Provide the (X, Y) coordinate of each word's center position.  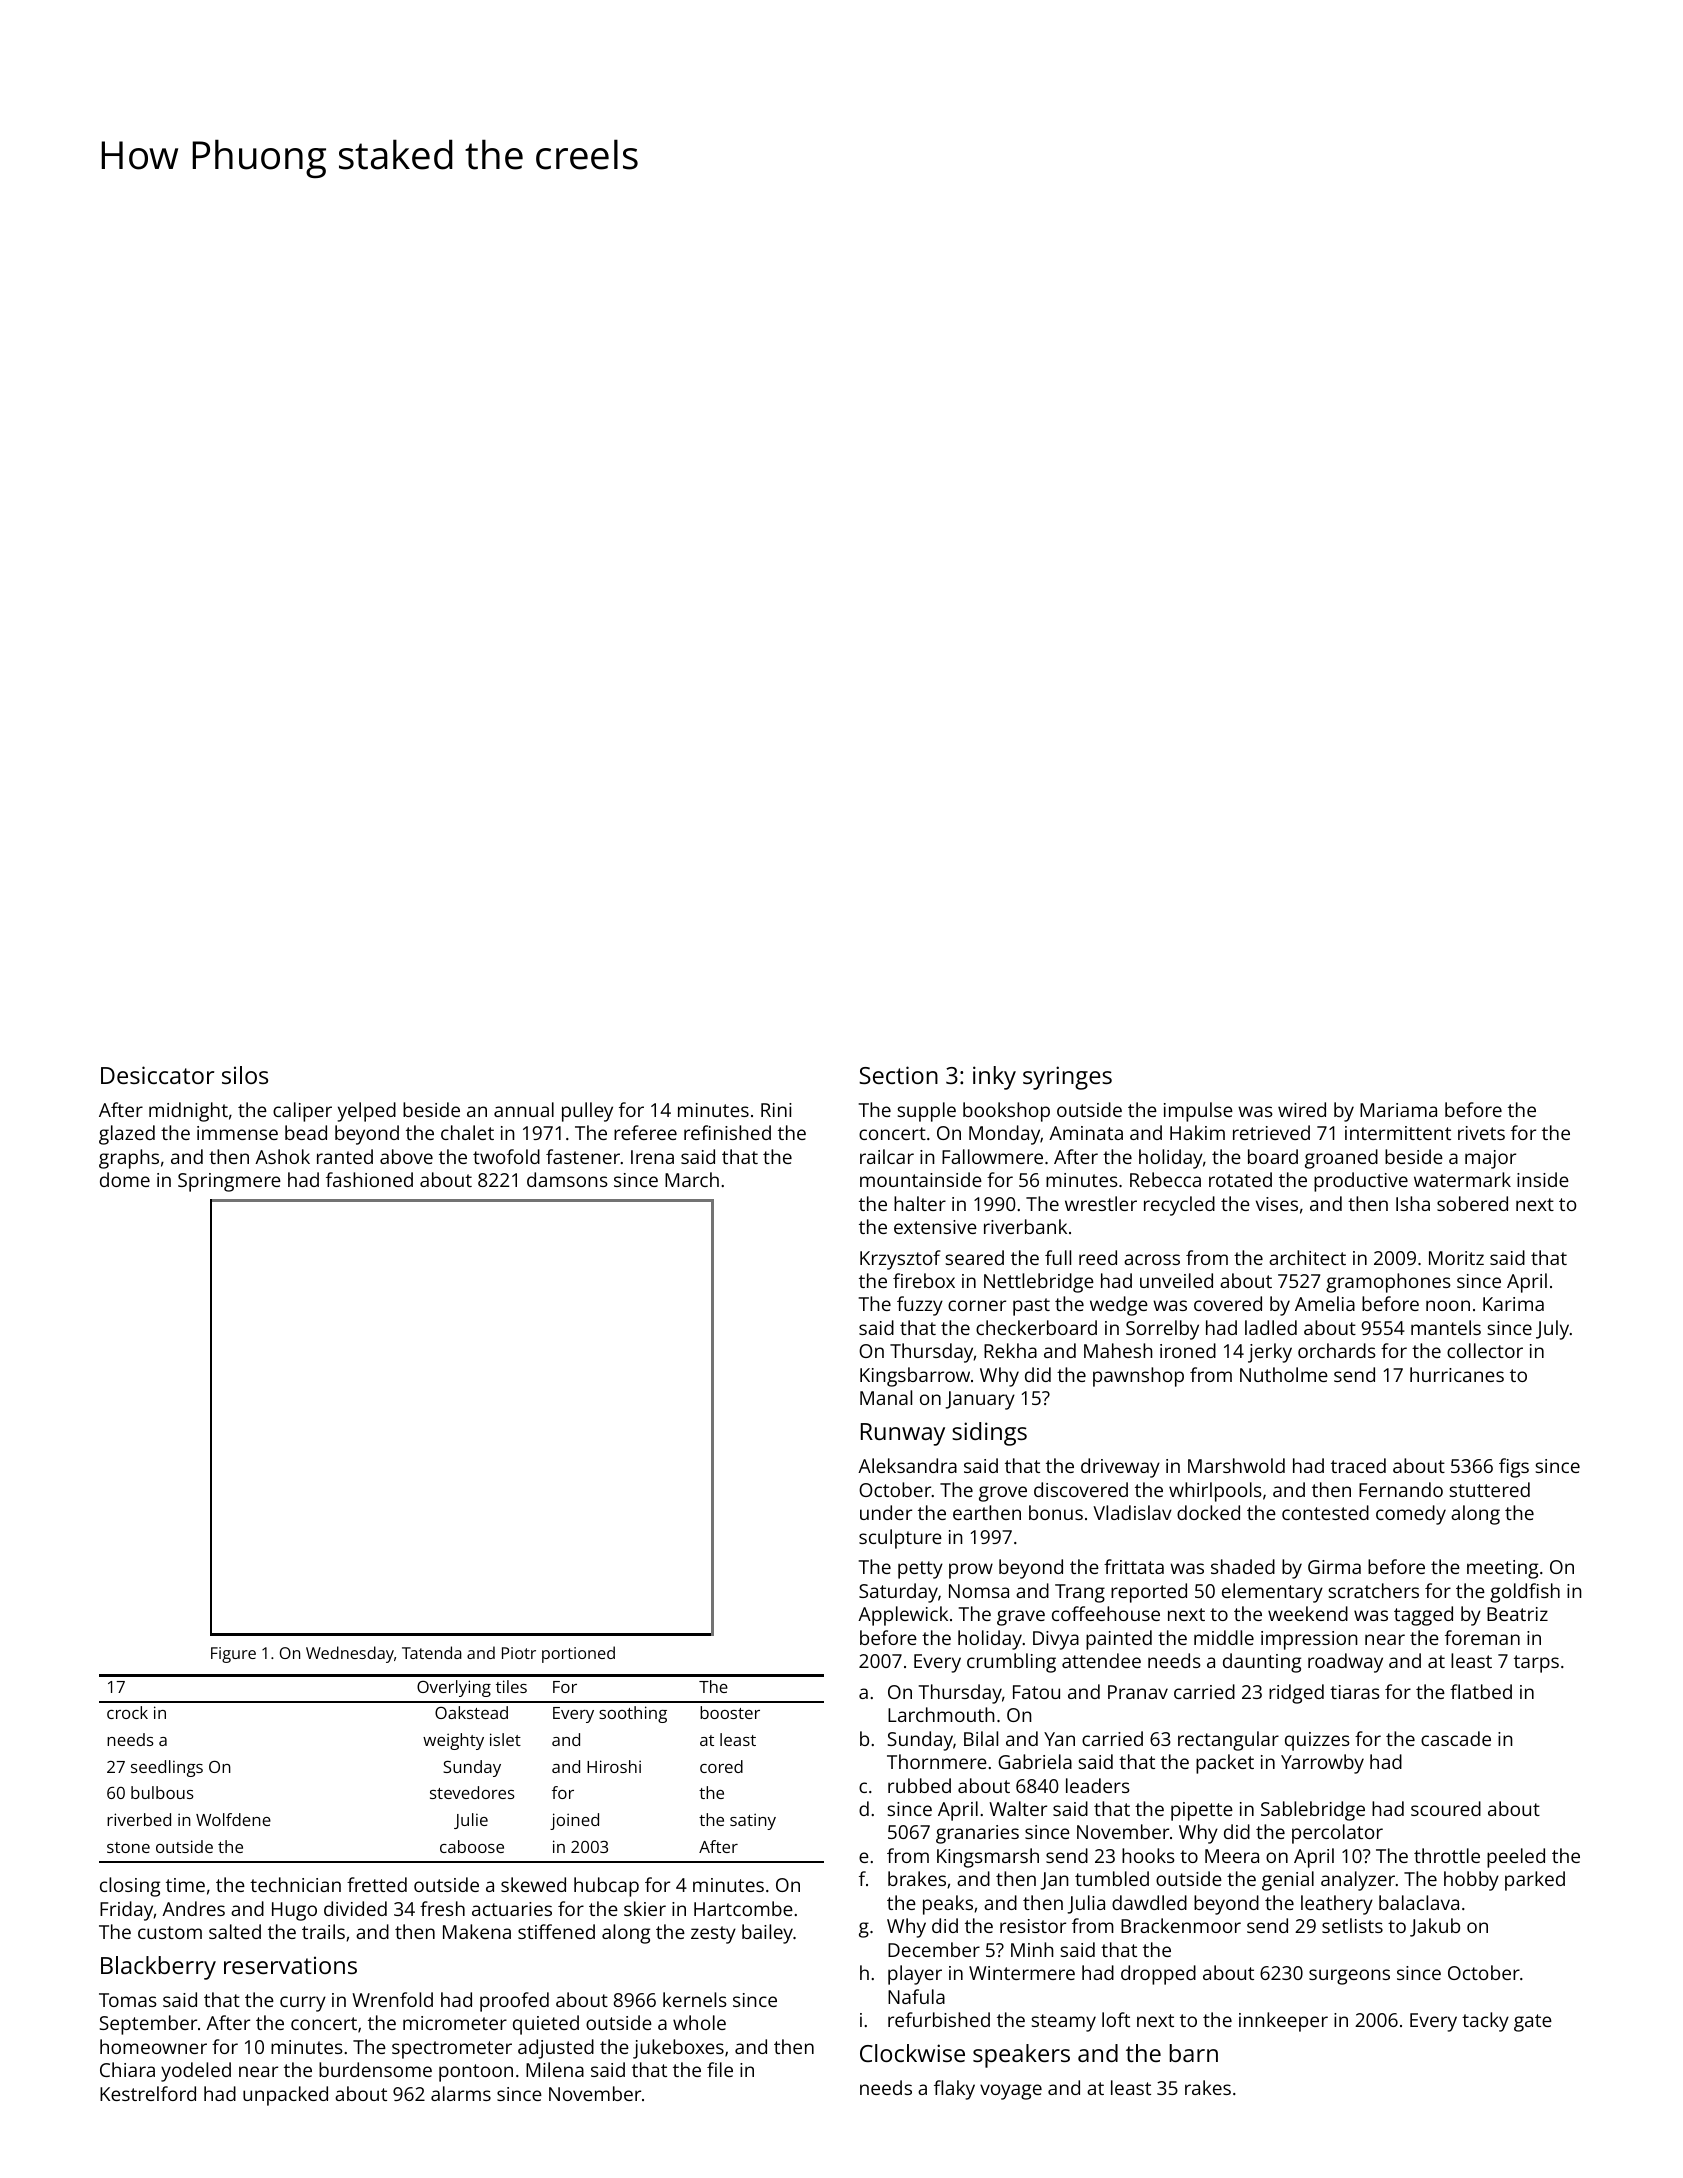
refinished (727, 1132)
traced (1358, 1465)
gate (1533, 2023)
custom (170, 1932)
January (980, 1400)
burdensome (375, 2069)
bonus (1056, 1512)
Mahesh (1118, 1350)
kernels (695, 1999)
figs (1514, 1468)
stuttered (1490, 1489)
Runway (903, 1434)
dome (125, 1179)
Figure (233, 1655)
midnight (188, 1112)
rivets (1481, 1133)
